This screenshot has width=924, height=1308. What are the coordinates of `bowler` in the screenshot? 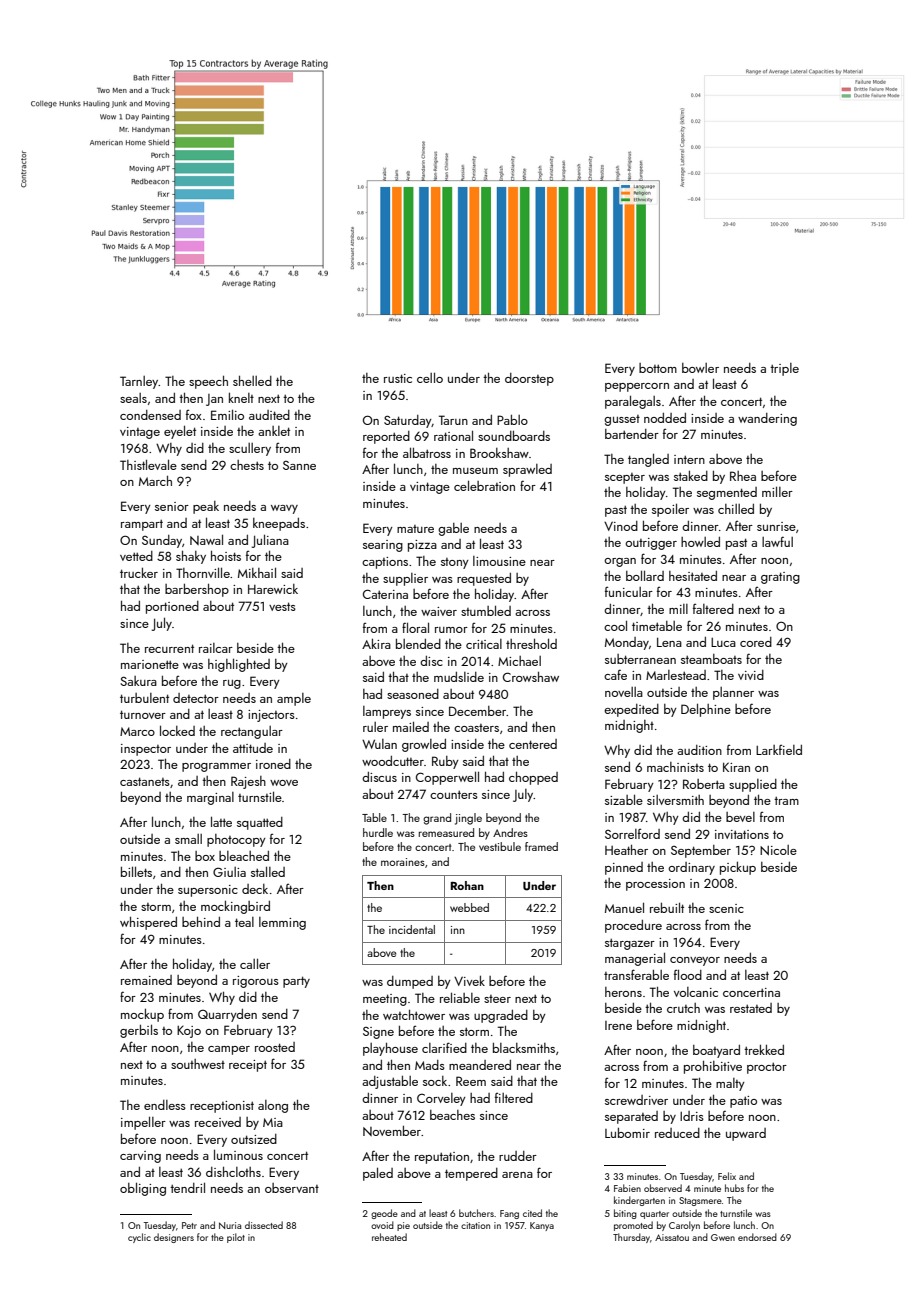 It's located at (700, 368).
